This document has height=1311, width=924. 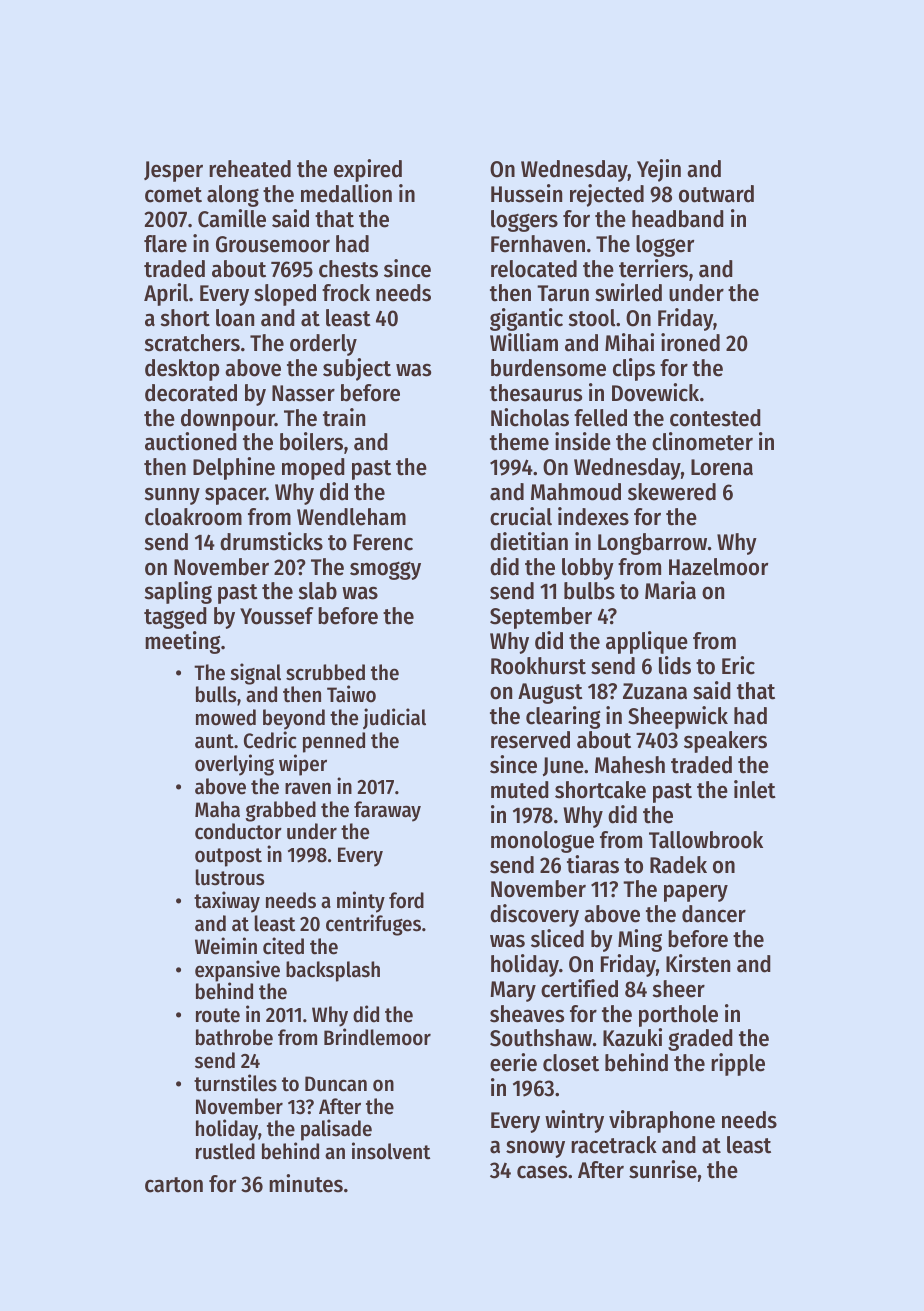 What do you see at coordinates (174, 1185) in the document?
I see `carton` at bounding box center [174, 1185].
